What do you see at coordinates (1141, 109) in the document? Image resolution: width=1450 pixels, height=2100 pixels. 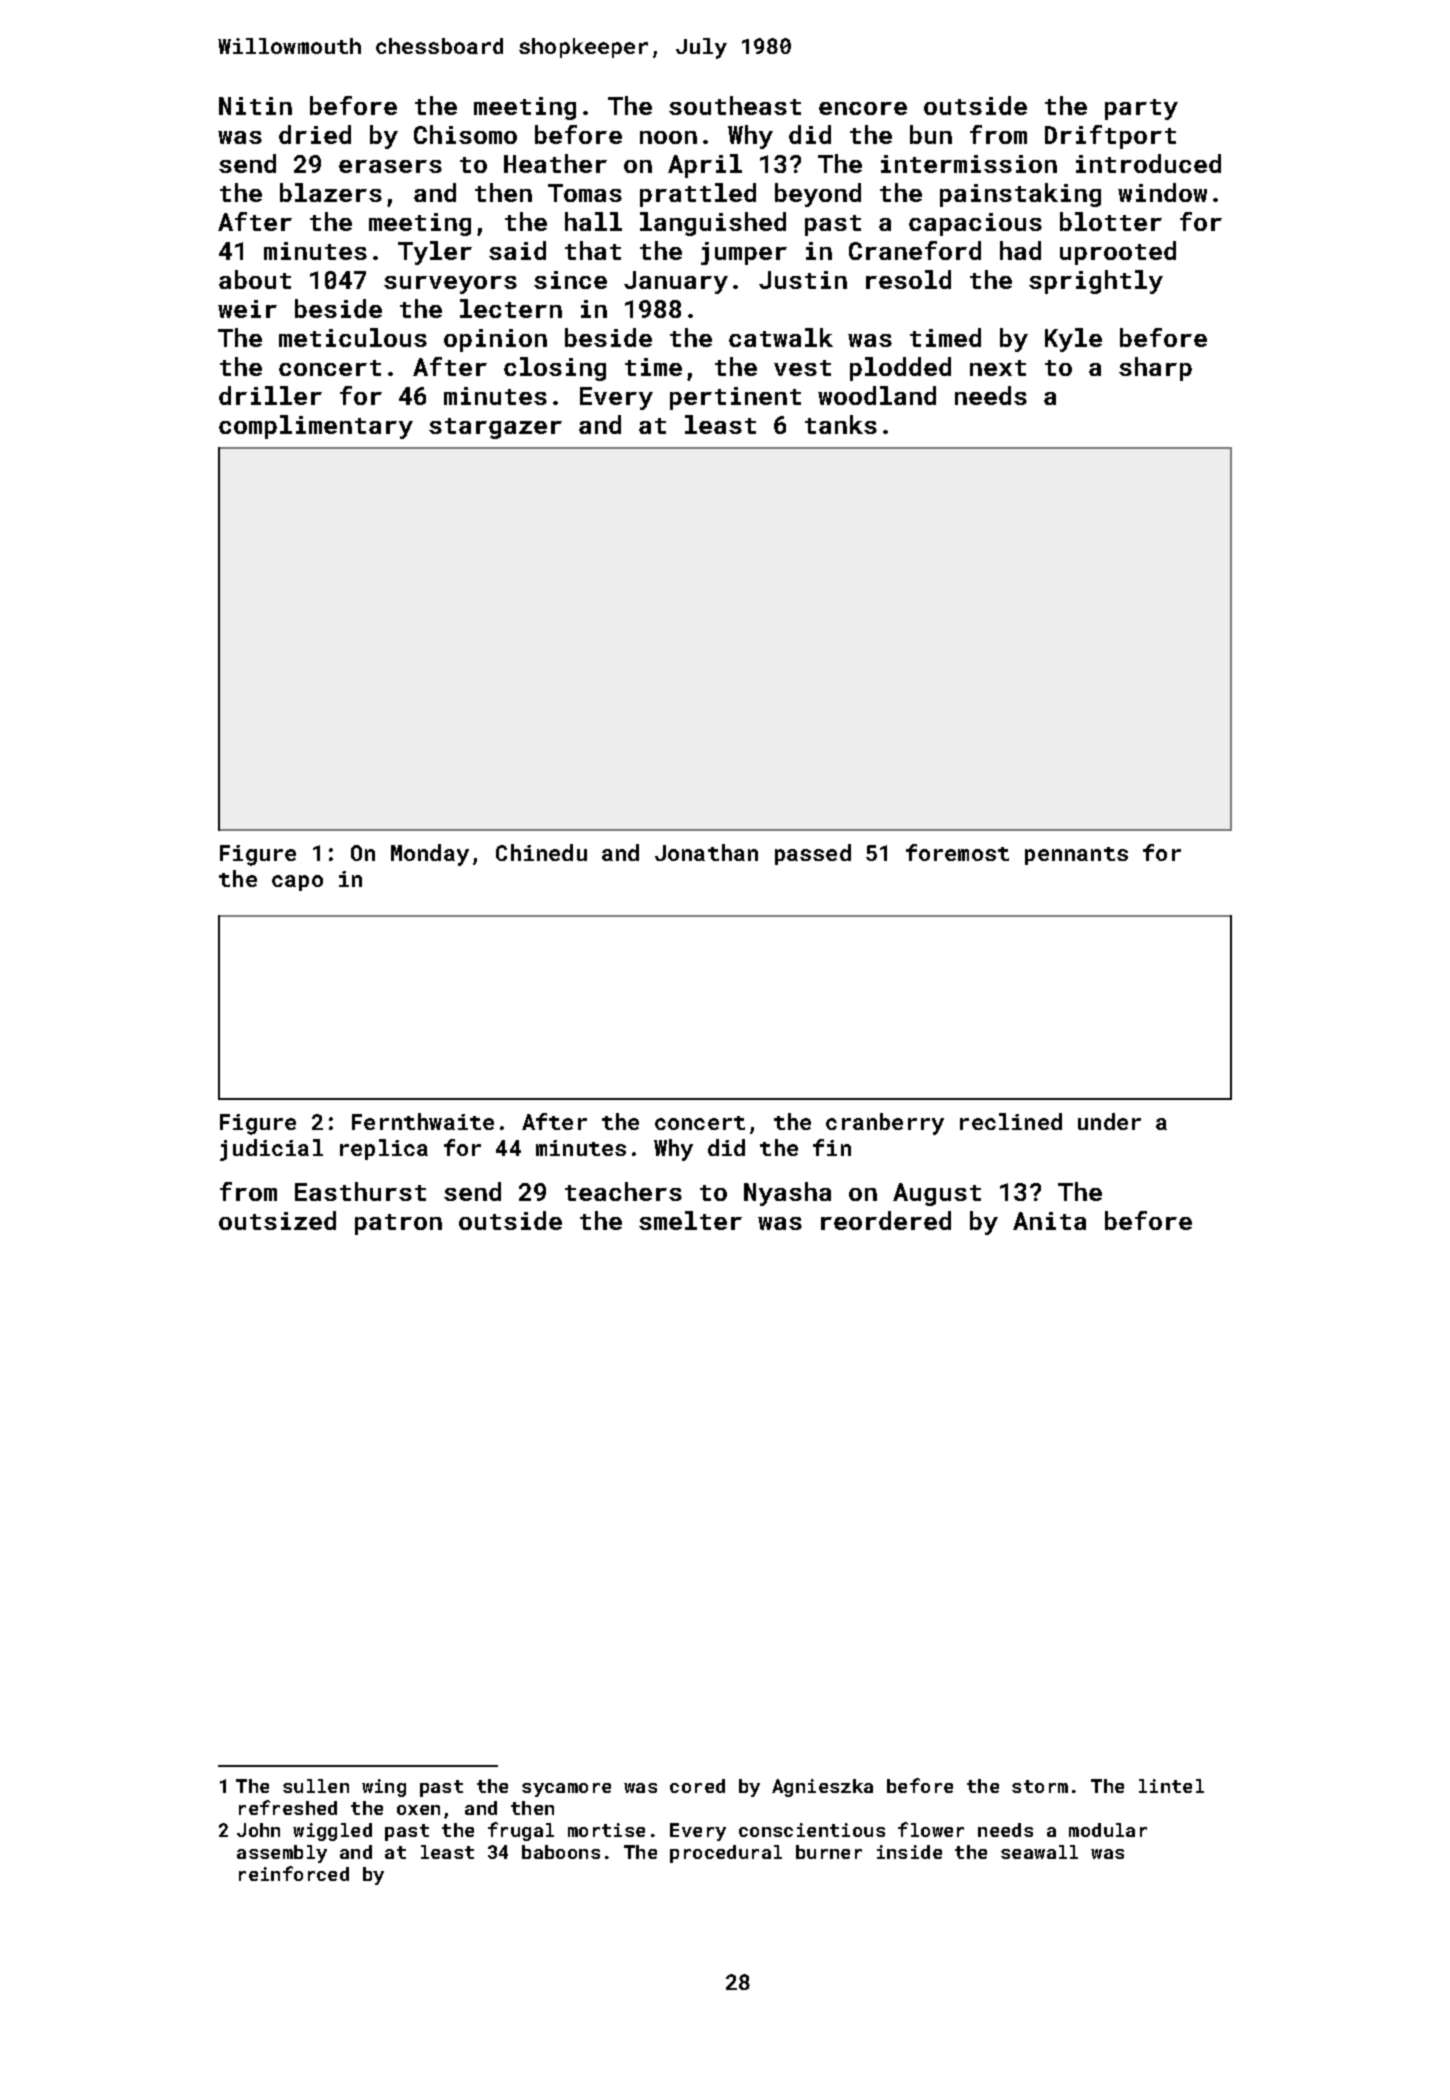 I see `party` at bounding box center [1141, 109].
